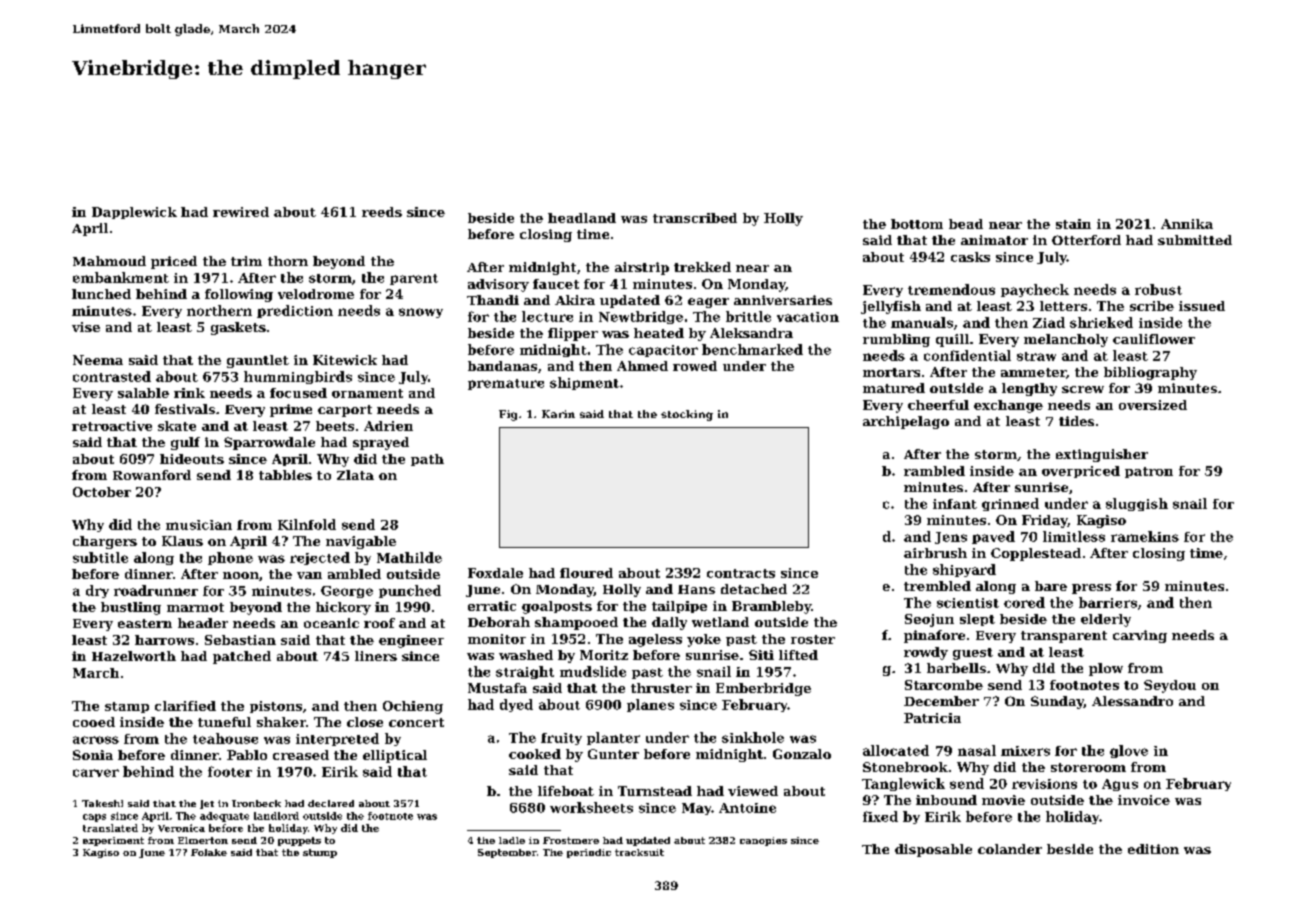  Describe the element at coordinates (1106, 669) in the screenshot. I see `plow` at that location.
